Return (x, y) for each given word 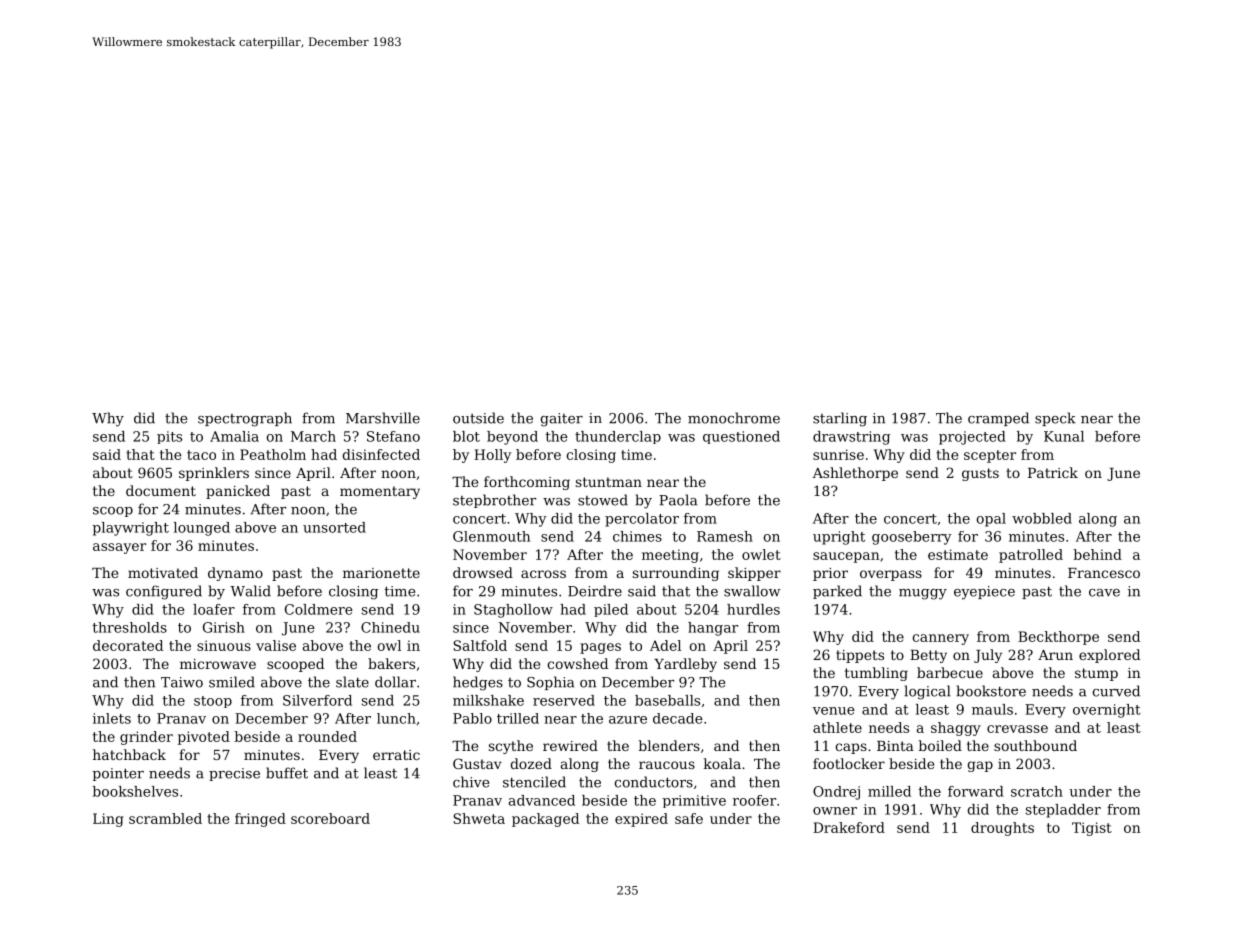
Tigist (1092, 829)
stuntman (609, 482)
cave (1104, 593)
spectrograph (245, 419)
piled (611, 610)
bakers (391, 663)
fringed (260, 820)
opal (991, 520)
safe (689, 818)
